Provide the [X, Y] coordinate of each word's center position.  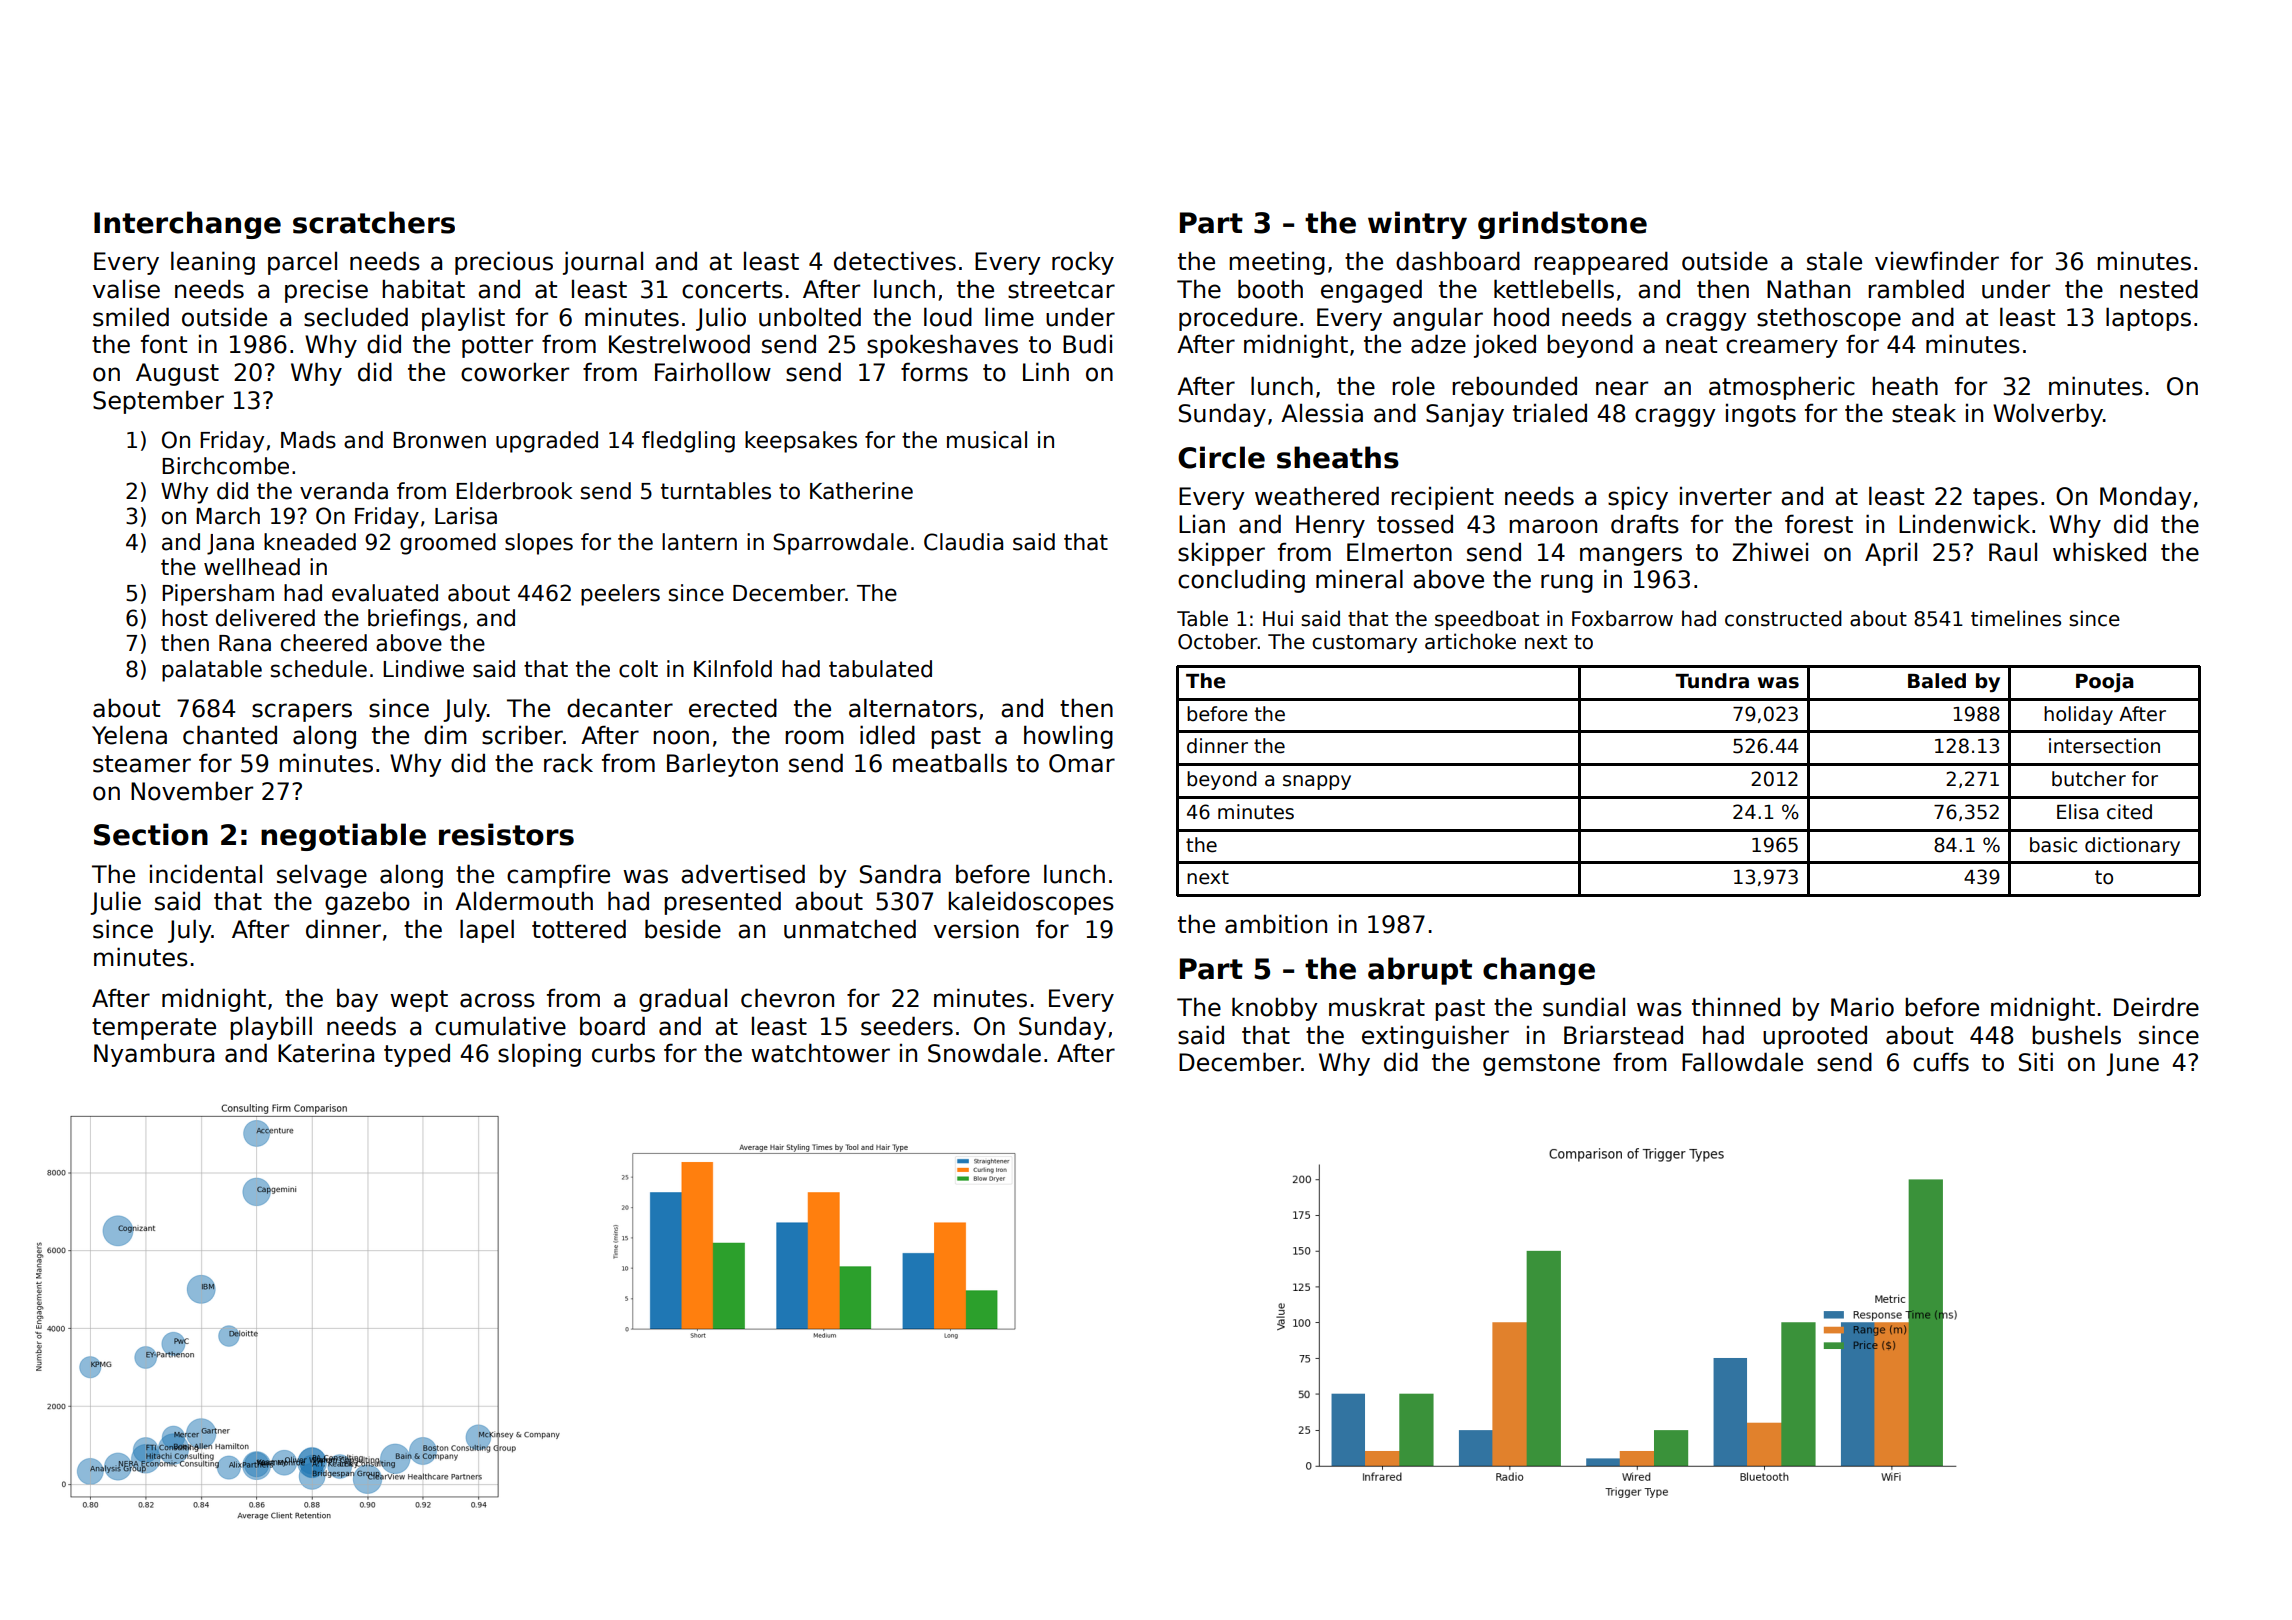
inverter [1726, 496]
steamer [142, 764]
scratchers [374, 222]
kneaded [310, 542]
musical [987, 440]
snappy [1317, 782]
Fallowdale [1742, 1062]
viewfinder [1937, 261]
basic [2053, 845]
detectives [895, 261]
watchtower [820, 1053]
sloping [539, 1055]
